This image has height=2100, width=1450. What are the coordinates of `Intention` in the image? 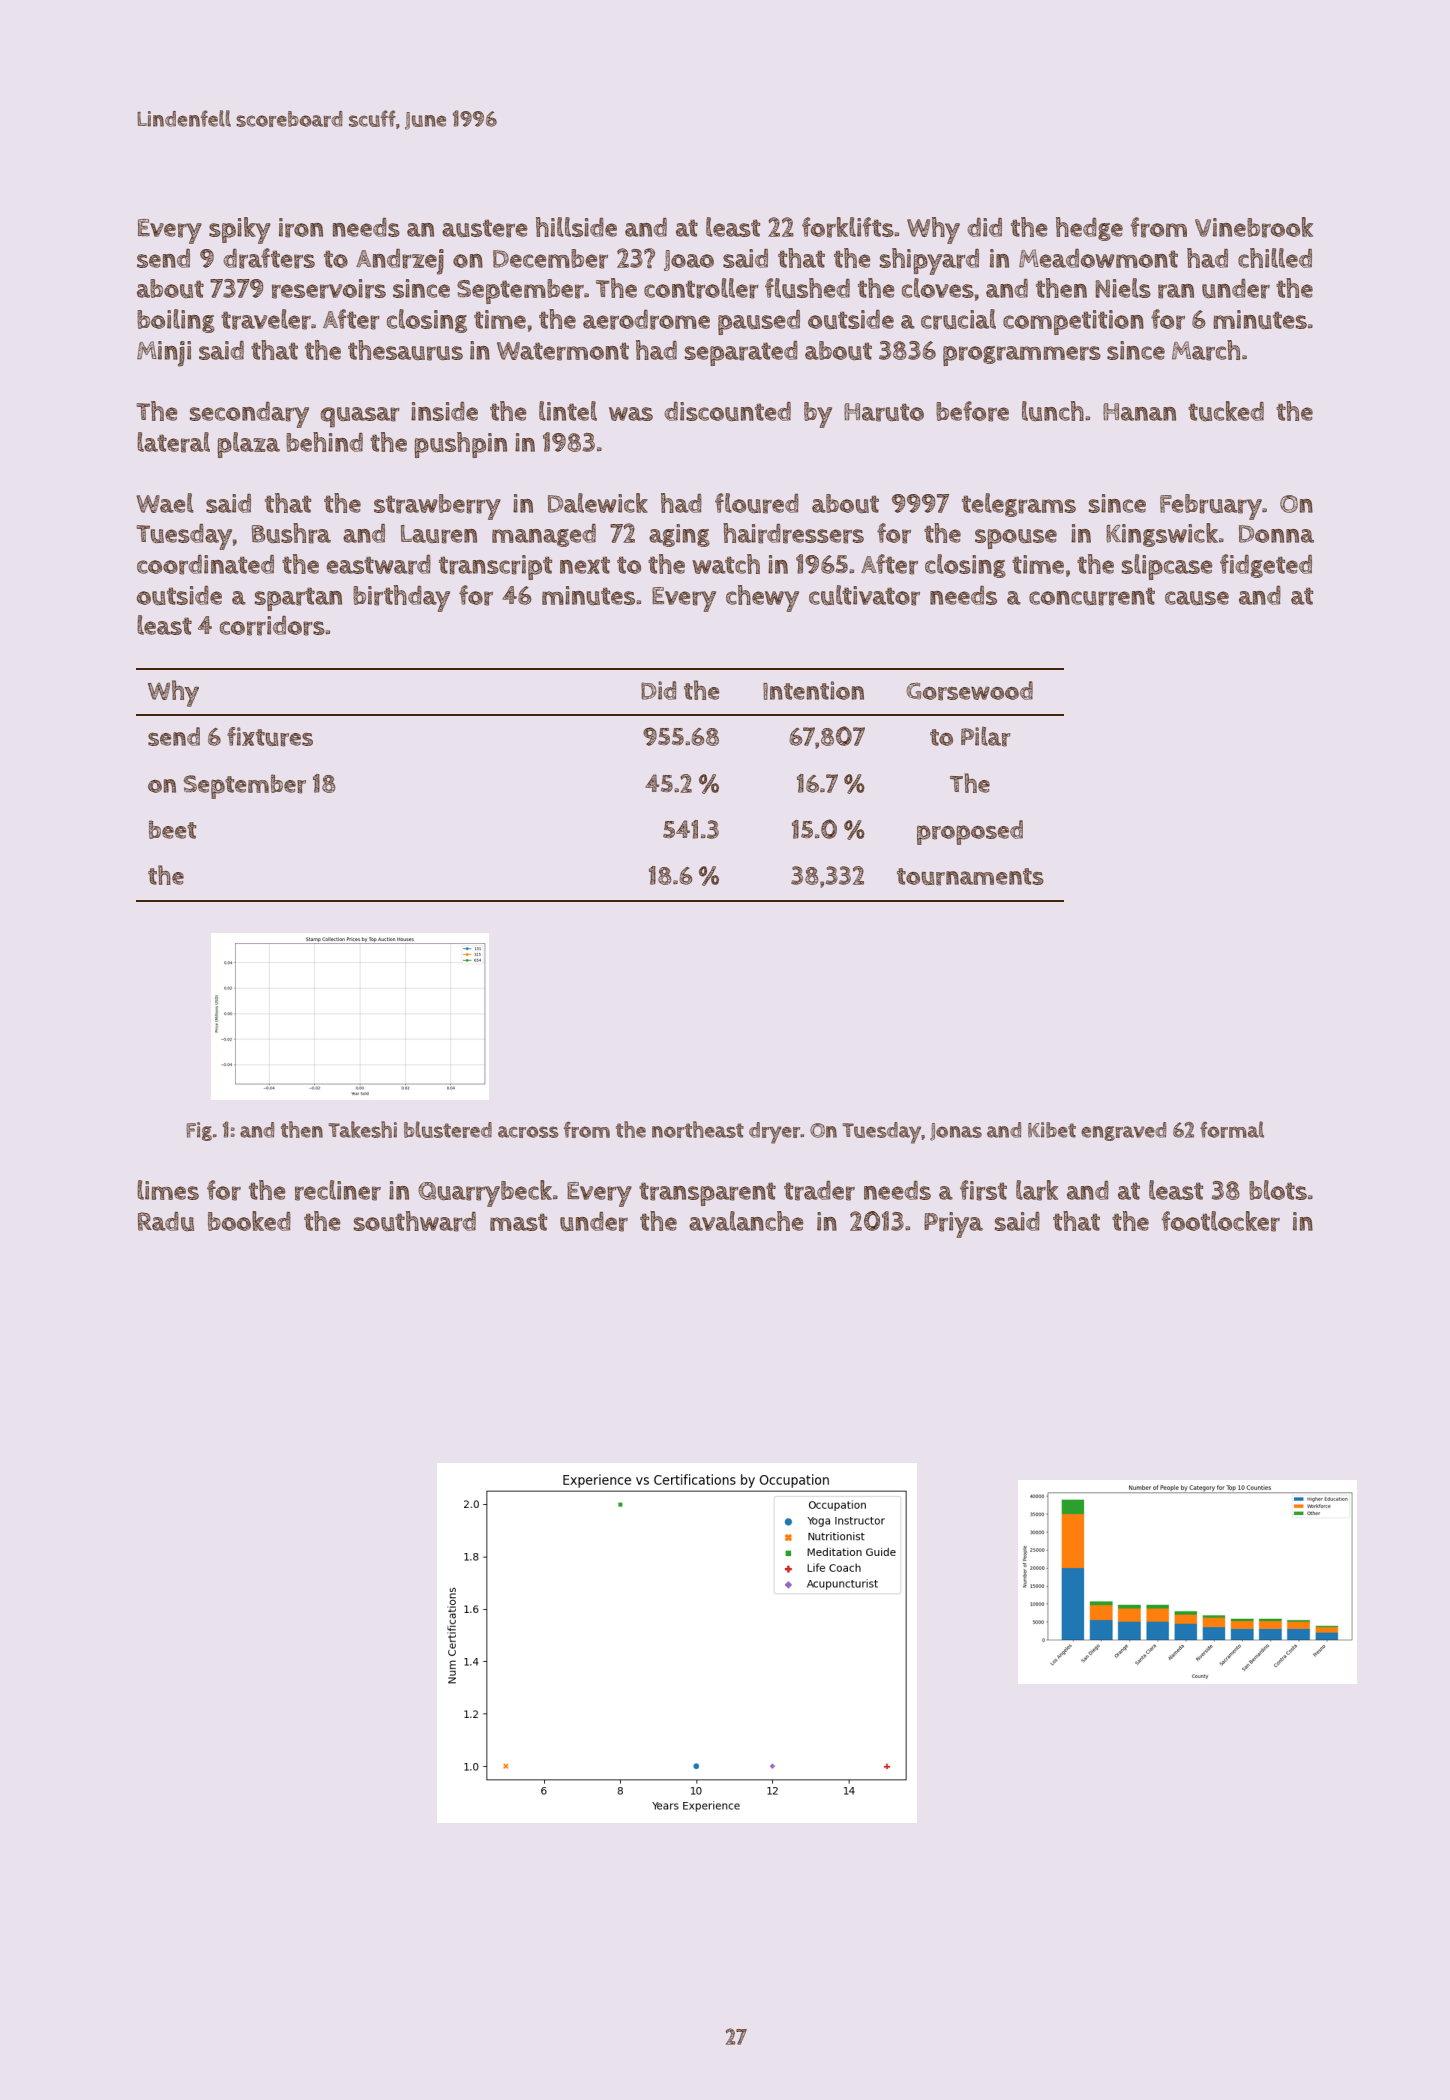 It's located at (813, 690).
